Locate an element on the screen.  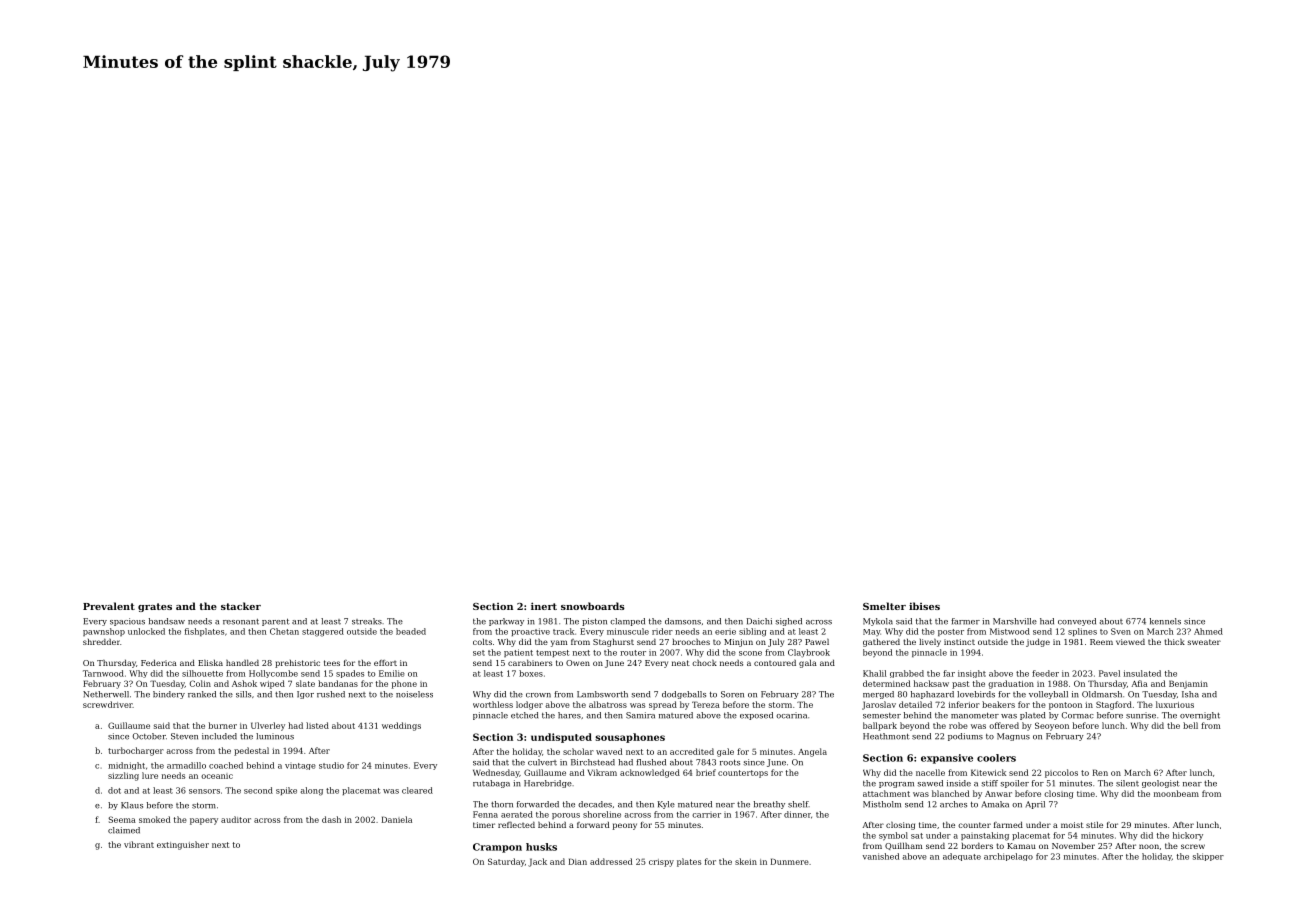
breathy is located at coordinates (769, 805).
